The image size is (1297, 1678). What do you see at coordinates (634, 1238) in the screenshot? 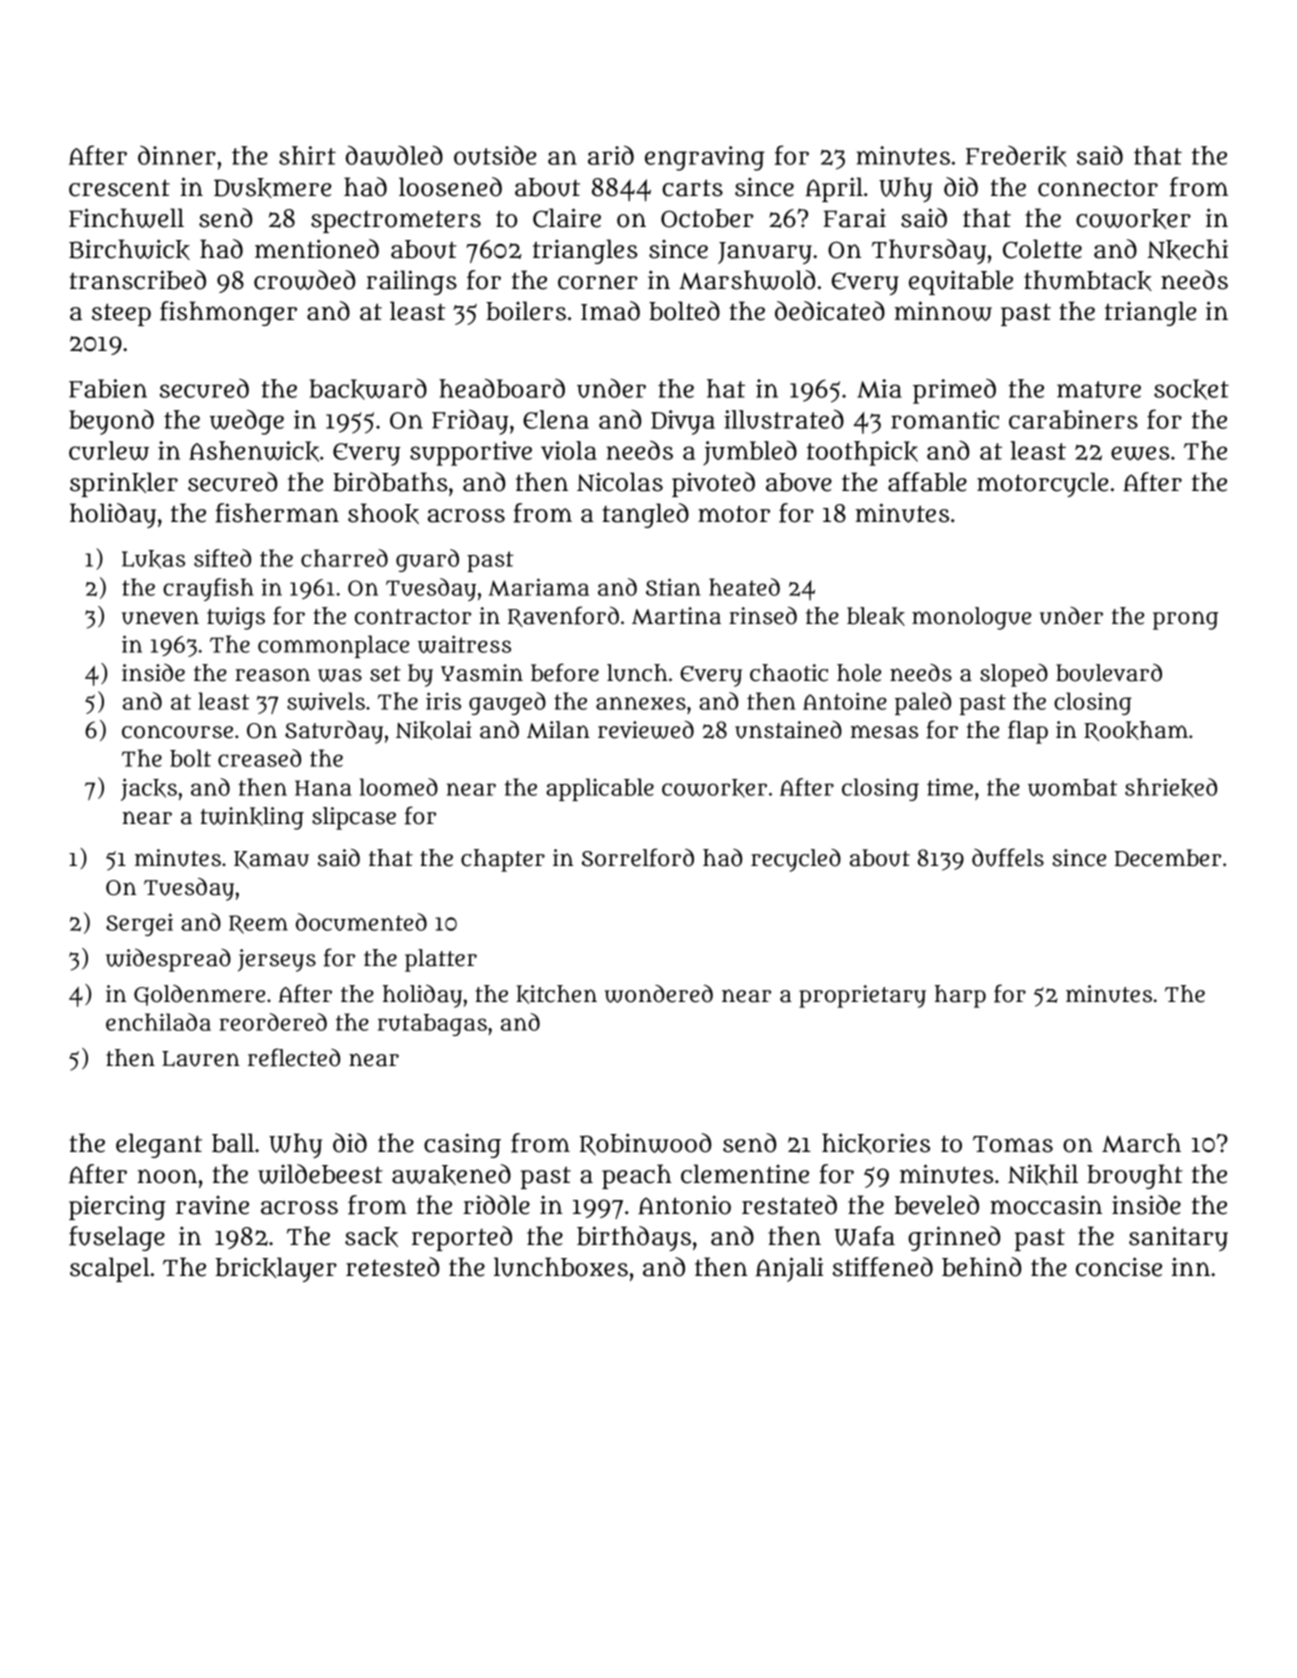
I see `birthdays` at bounding box center [634, 1238].
